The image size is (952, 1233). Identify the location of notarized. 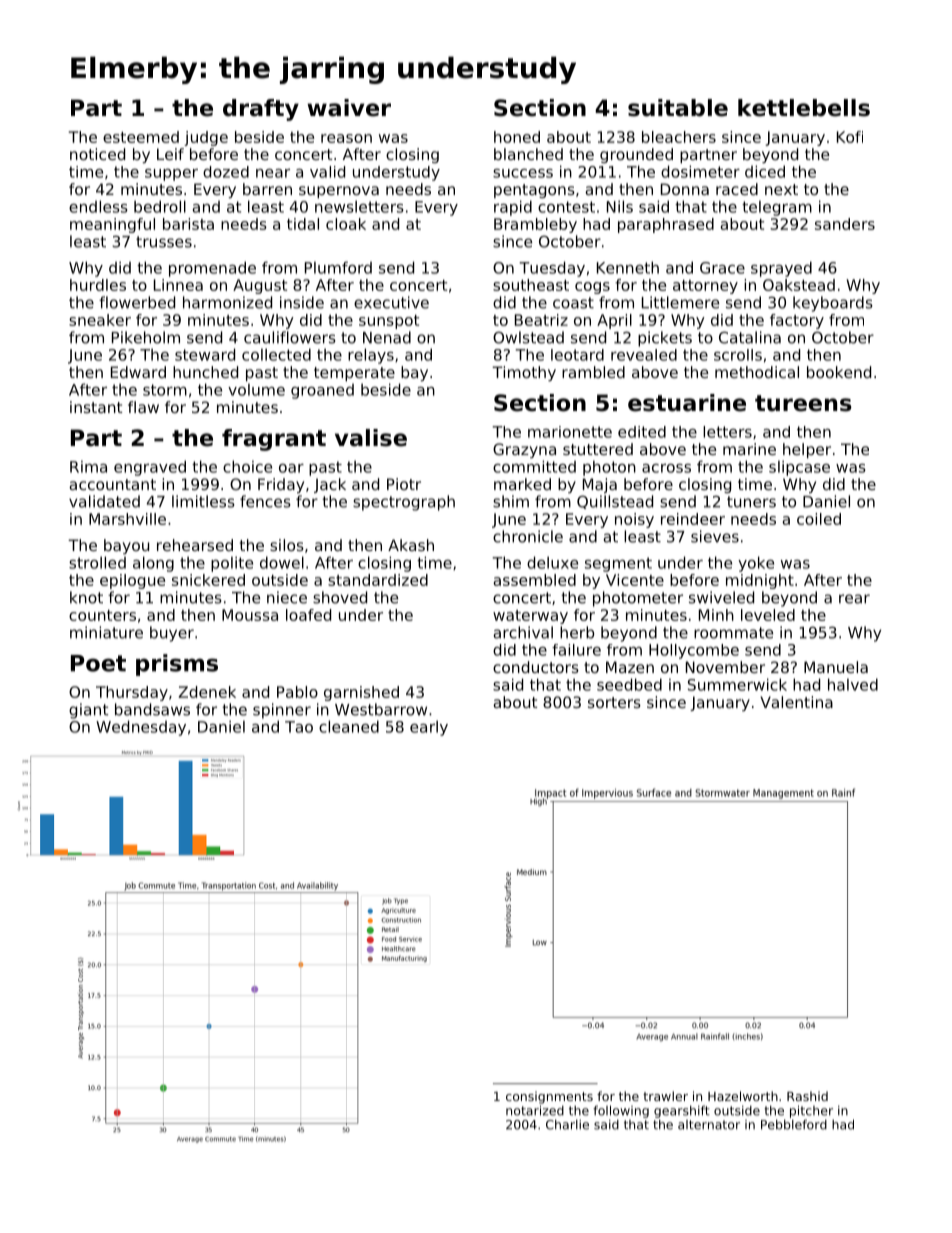
(535, 1110).
